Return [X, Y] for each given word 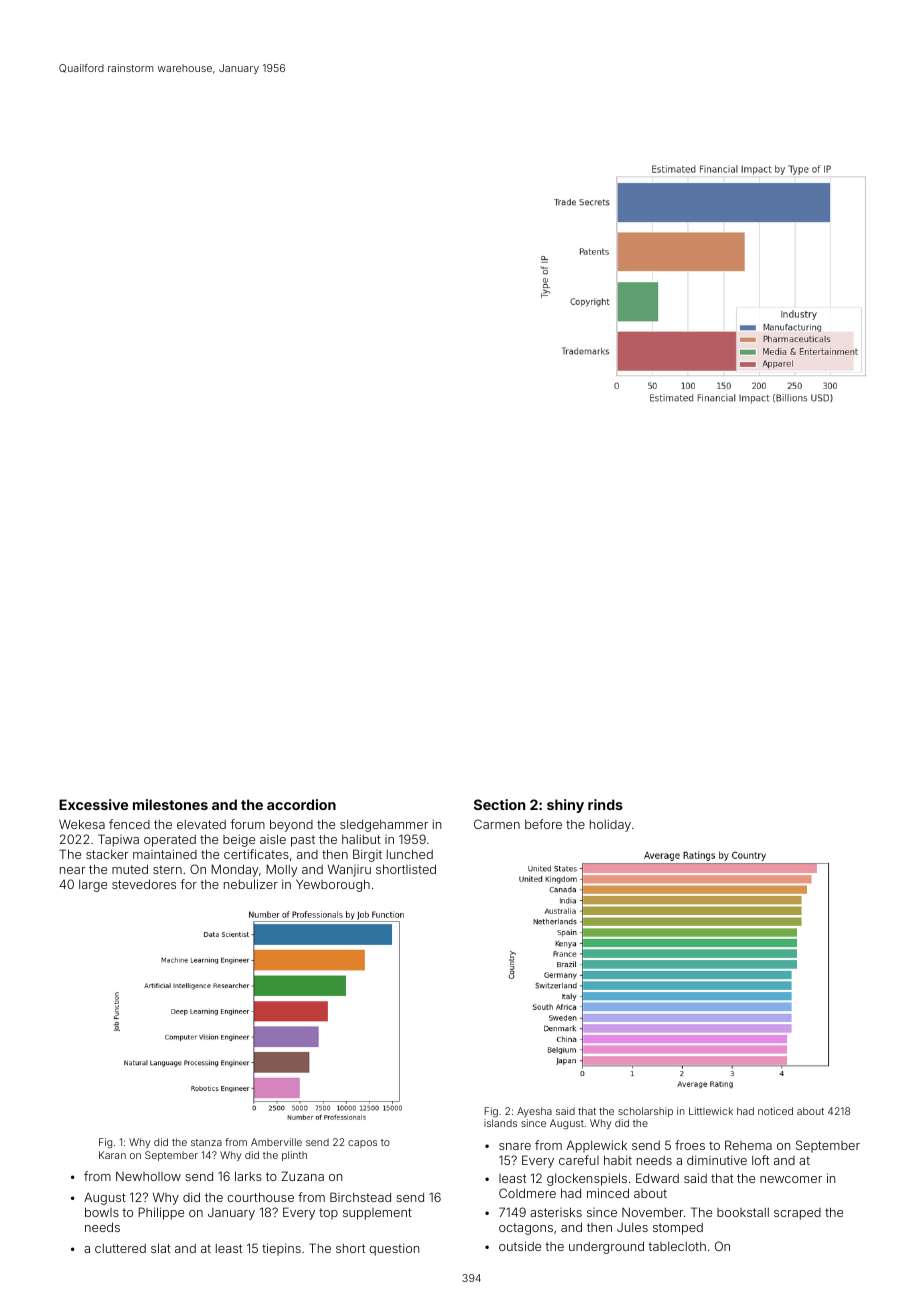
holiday [610, 825]
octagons [526, 1229]
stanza [206, 1142]
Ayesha [534, 1112]
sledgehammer [384, 826]
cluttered [120, 1248]
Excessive [93, 804]
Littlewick [711, 1111]
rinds [605, 804]
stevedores [144, 884]
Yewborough [333, 885]
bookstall [743, 1212]
